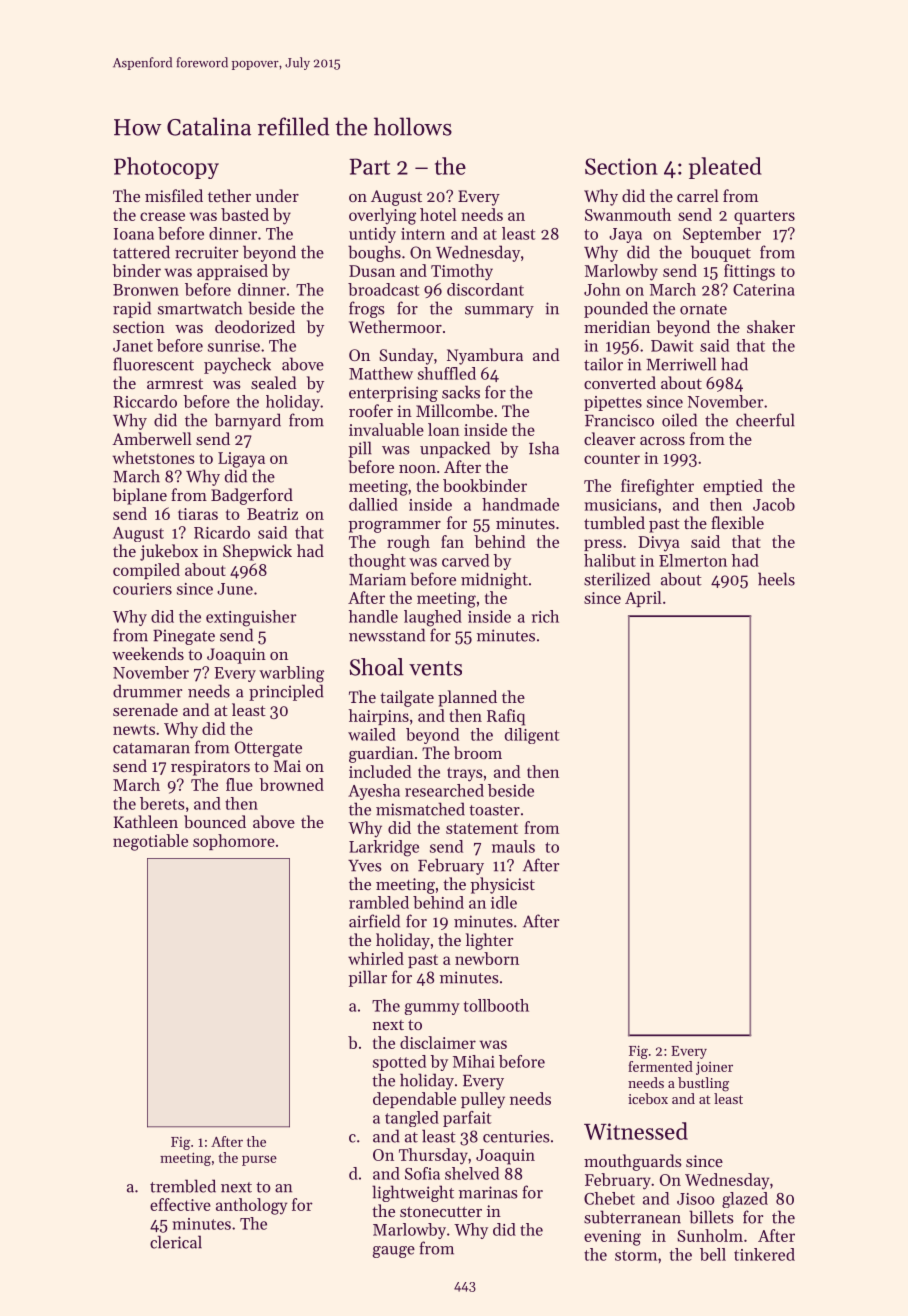 The image size is (908, 1316). Describe the element at coordinates (383, 289) in the screenshot. I see `broadcast` at that location.
